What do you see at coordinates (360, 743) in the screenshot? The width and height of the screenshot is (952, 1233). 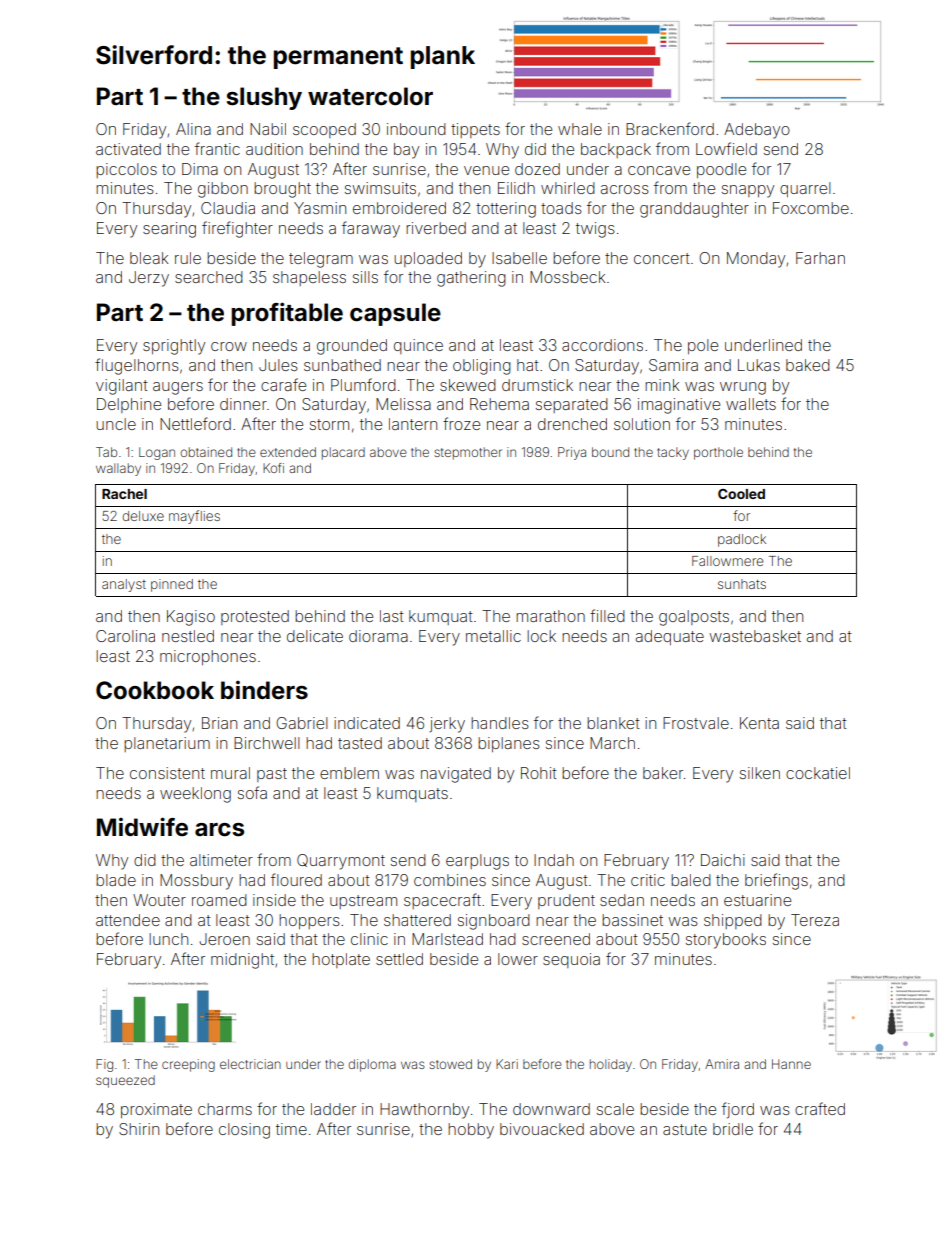 I see `tasted` at bounding box center [360, 743].
